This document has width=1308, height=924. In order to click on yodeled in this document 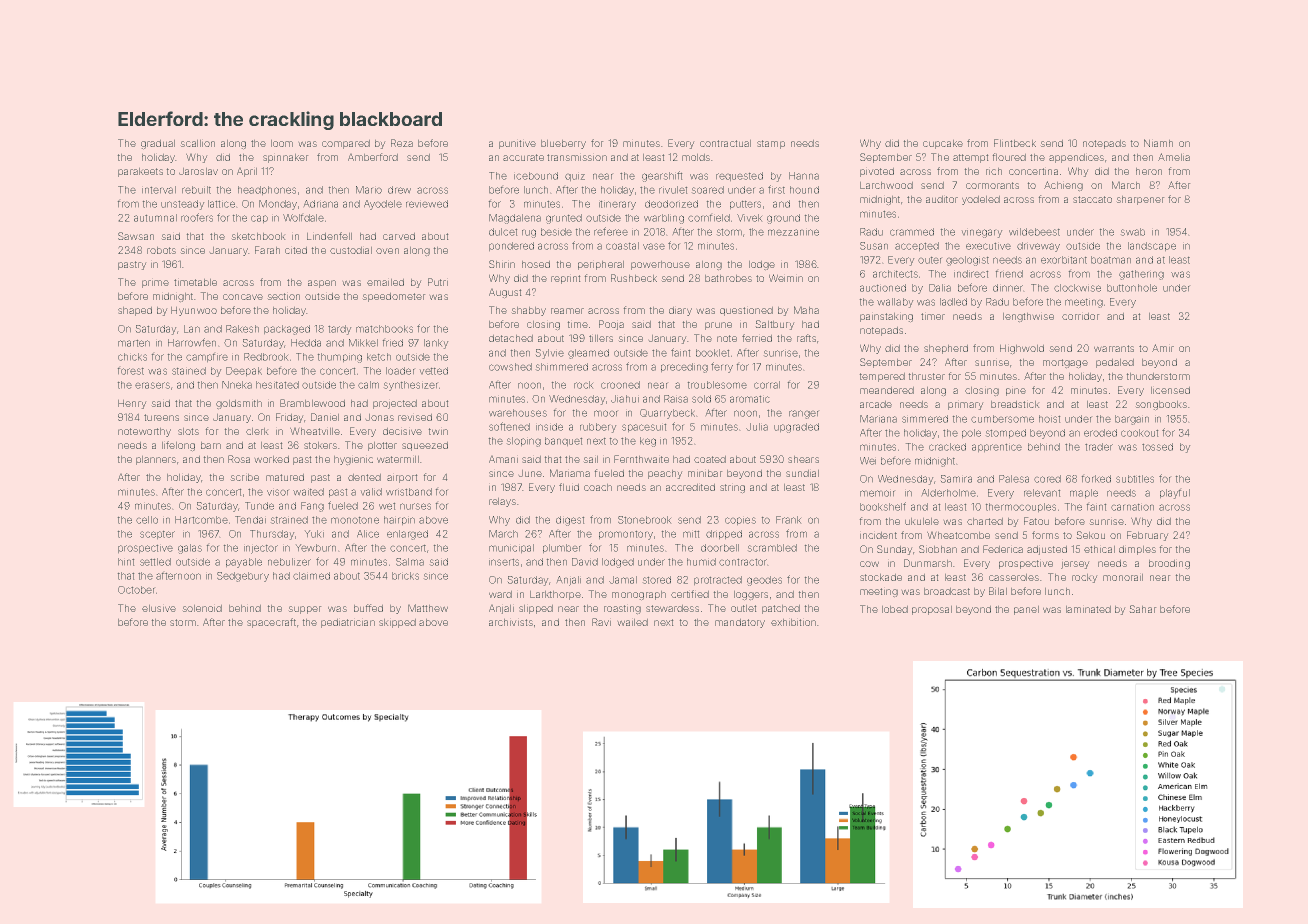, I will do `click(981, 200)`.
